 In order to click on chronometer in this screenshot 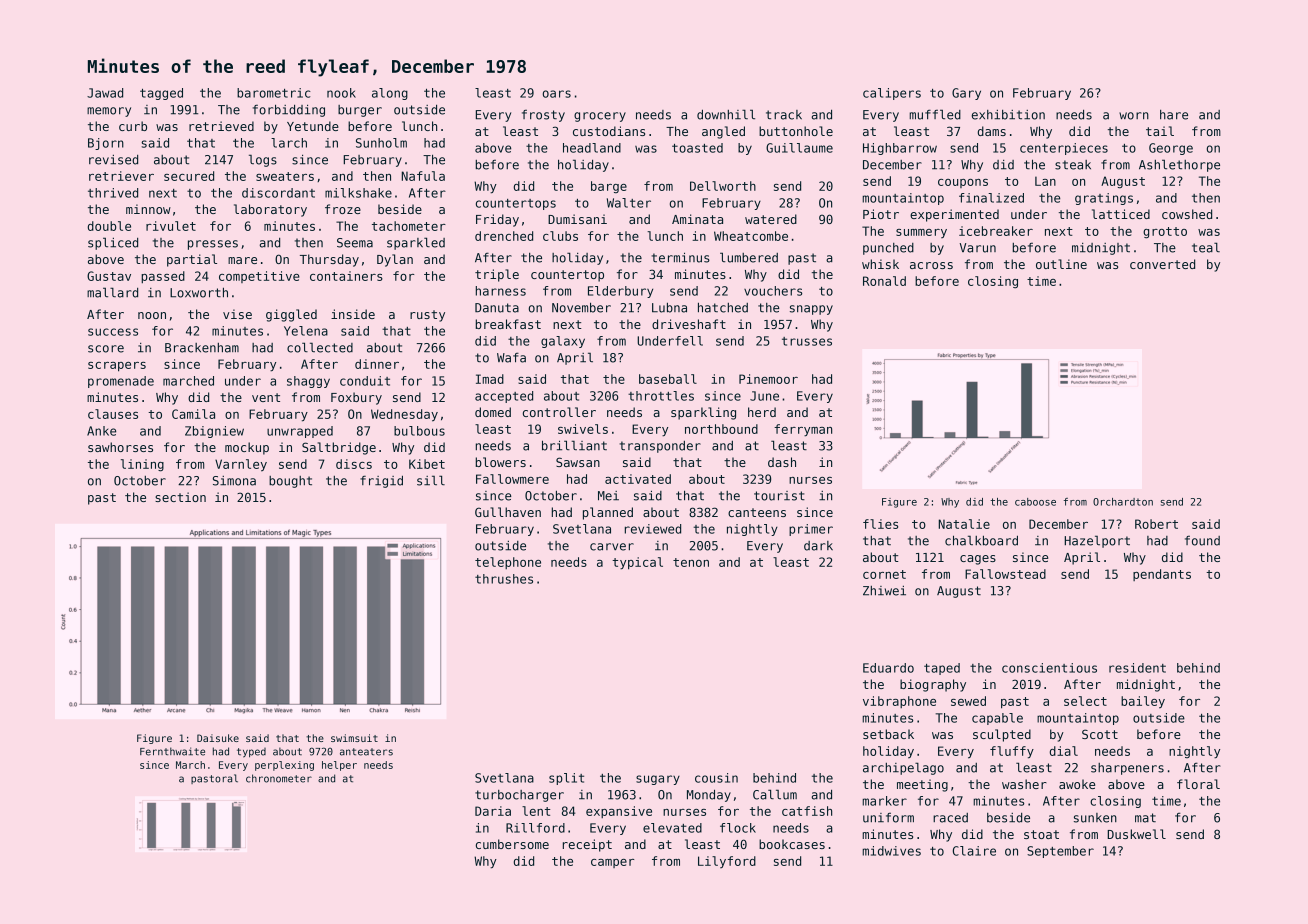, I will do `click(279, 778)`.
